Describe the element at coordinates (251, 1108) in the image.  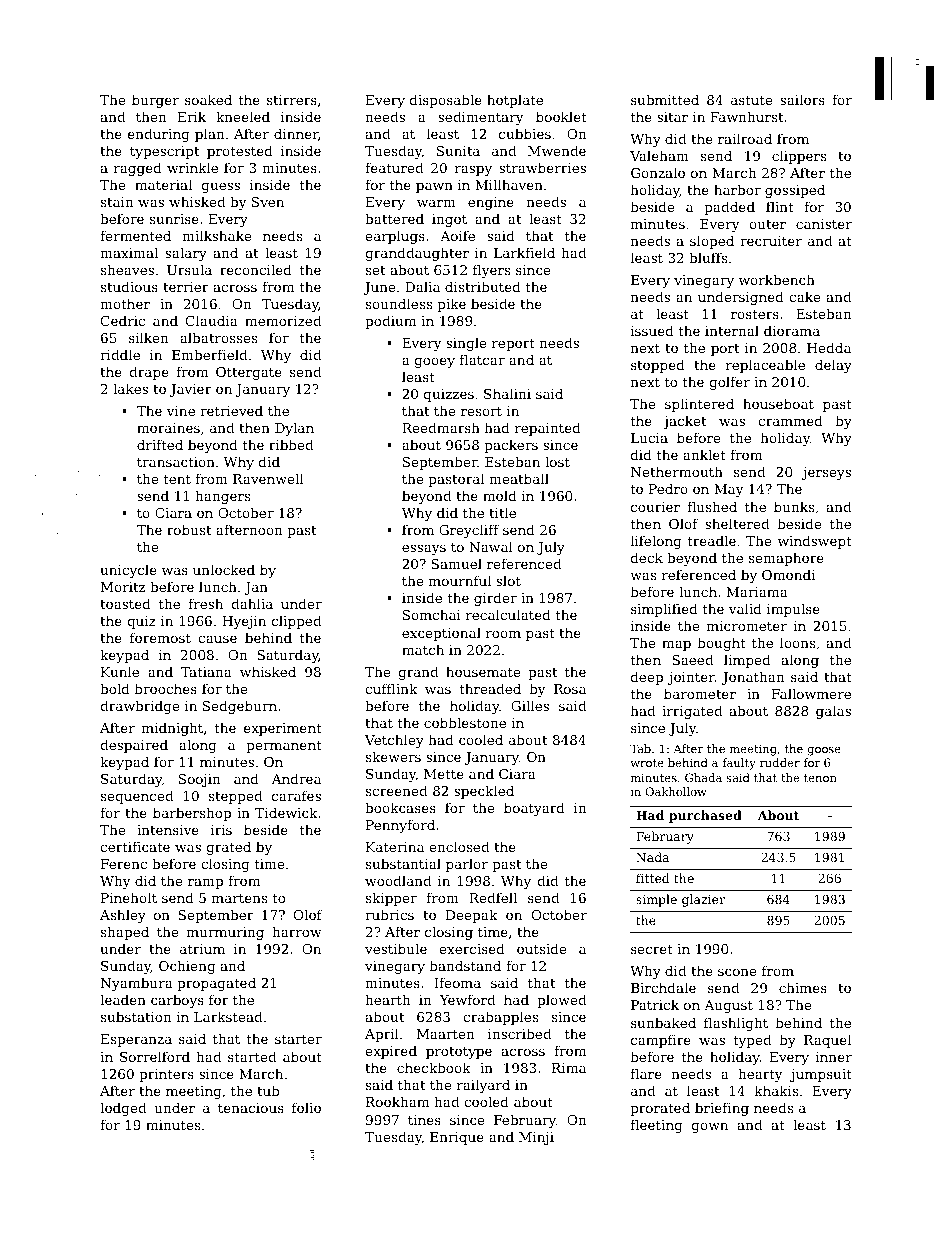
I see `tenacious` at that location.
